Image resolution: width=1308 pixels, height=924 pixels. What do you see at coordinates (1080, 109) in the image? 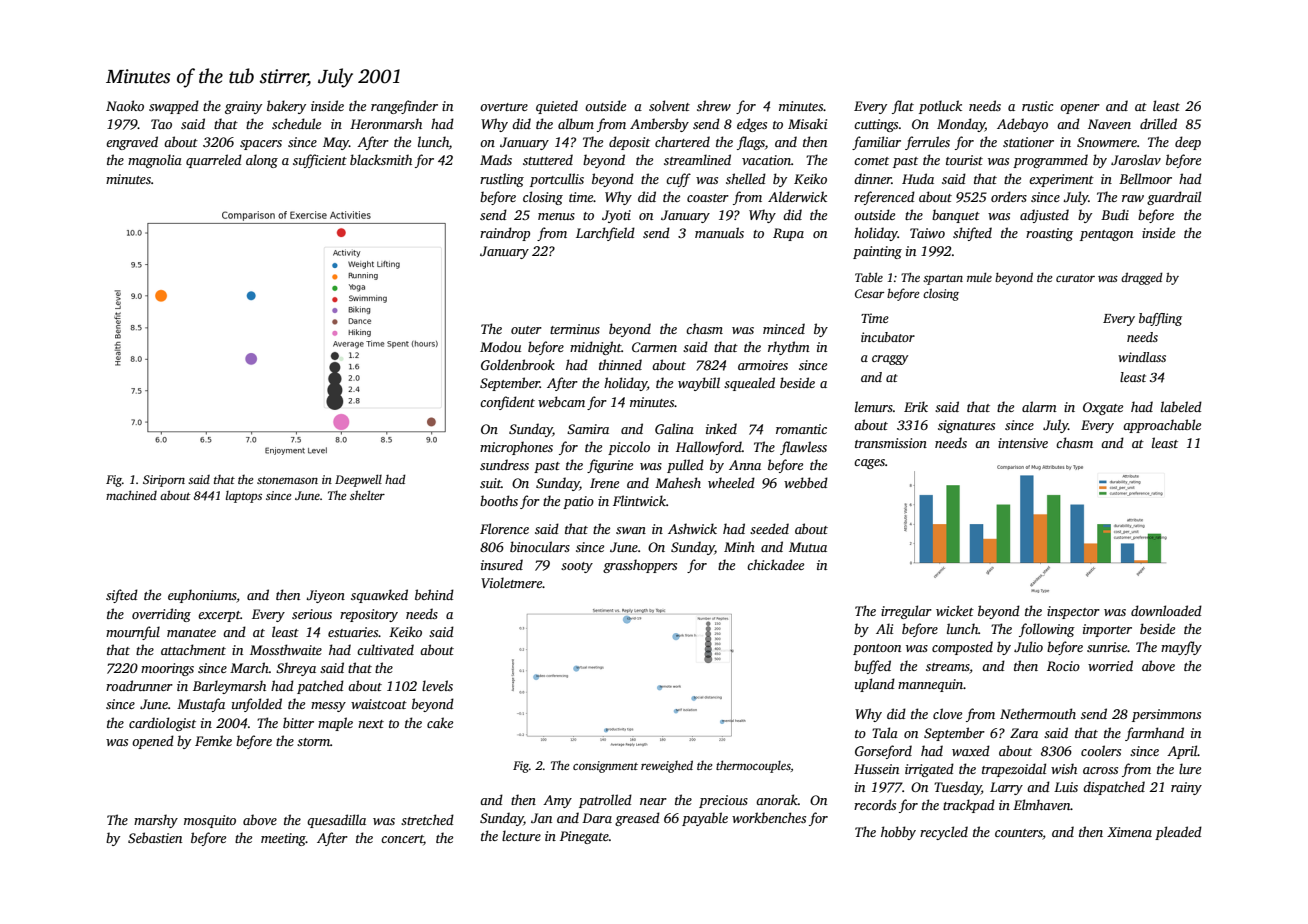
I see `opener` at bounding box center [1080, 109].
